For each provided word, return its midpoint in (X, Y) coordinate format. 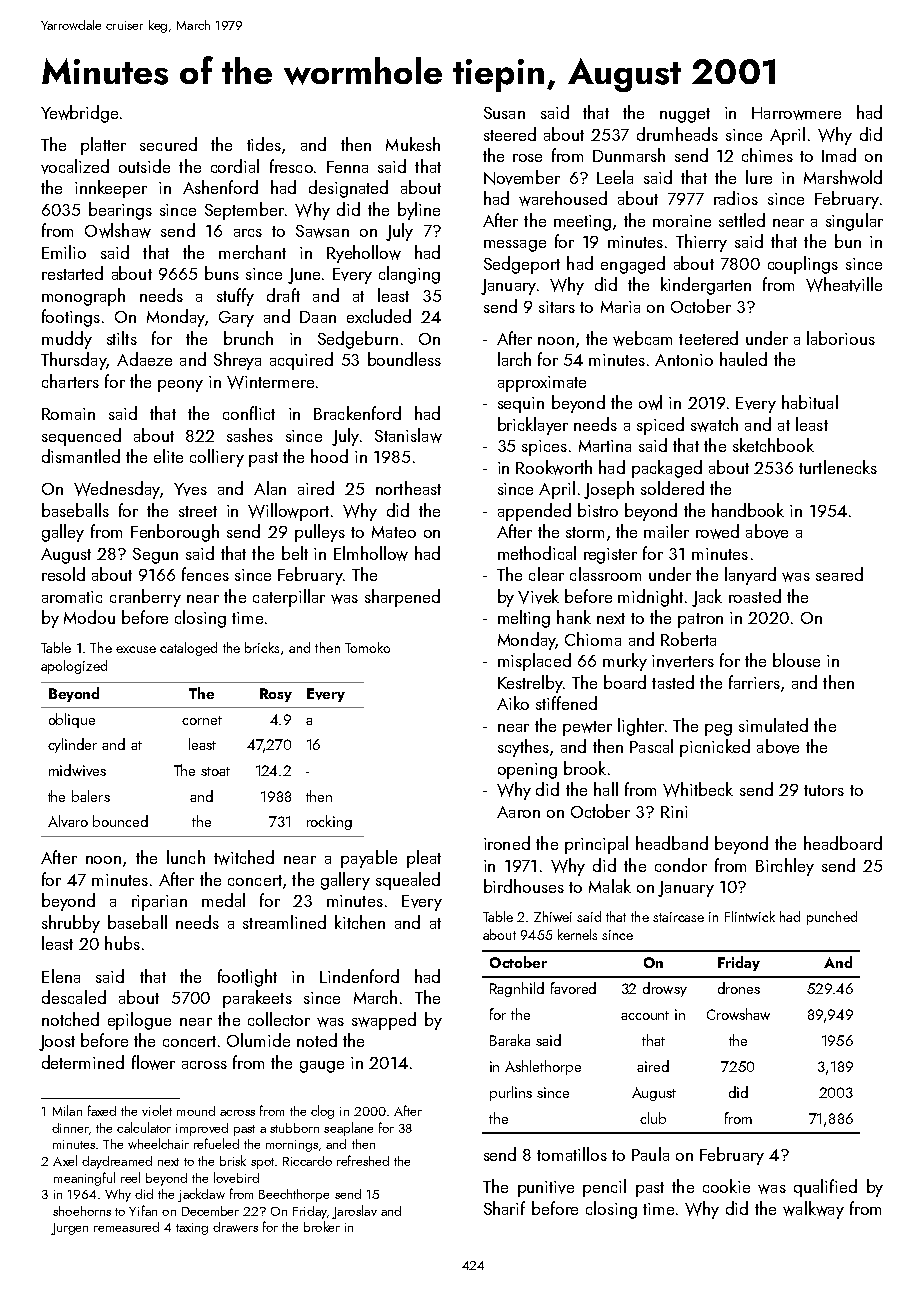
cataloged (188, 649)
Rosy (276, 695)
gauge (322, 1067)
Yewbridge (79, 114)
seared (839, 574)
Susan (504, 113)
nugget (685, 115)
